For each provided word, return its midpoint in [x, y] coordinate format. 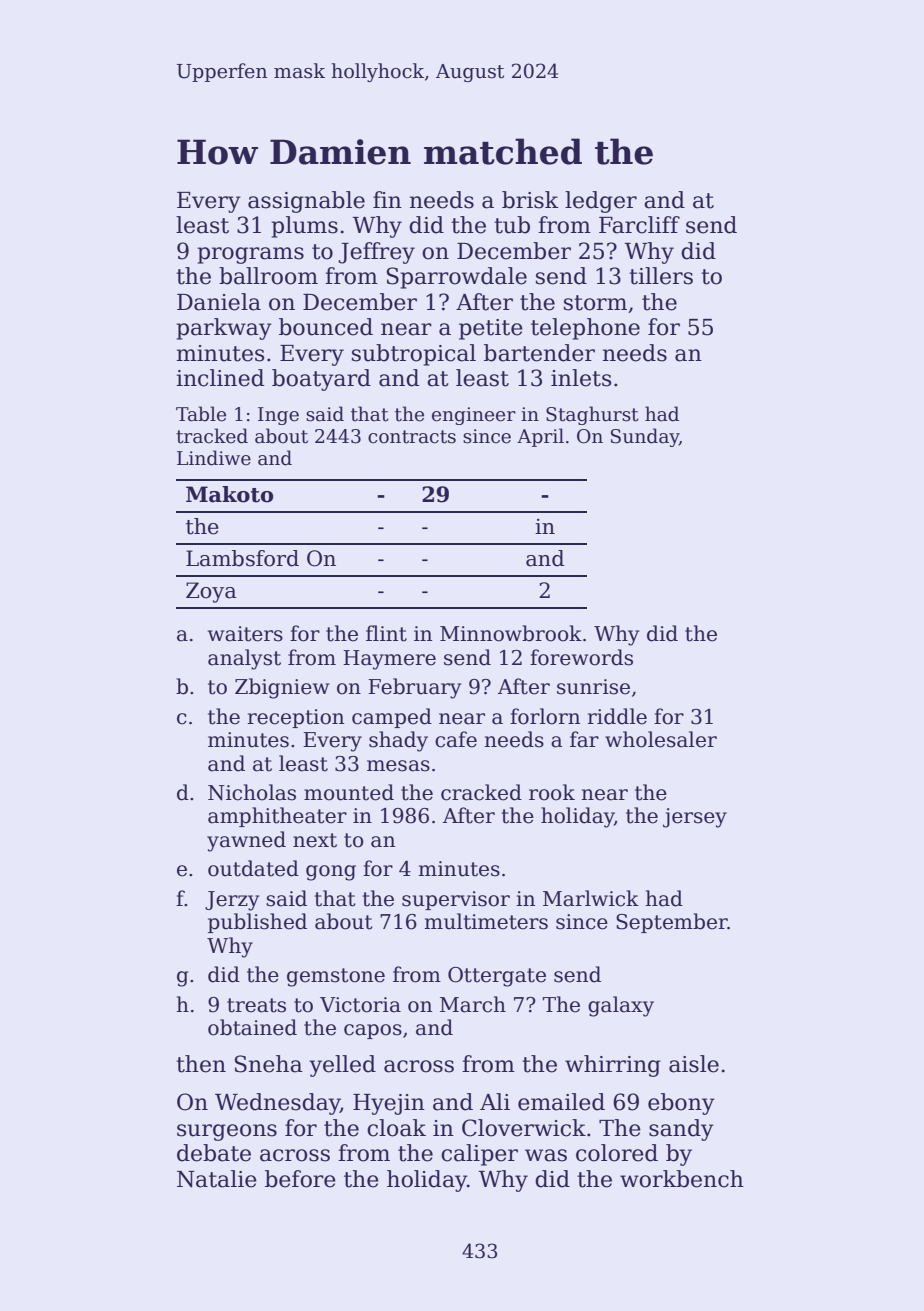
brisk [530, 200]
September [672, 923]
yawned [246, 841]
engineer [474, 416]
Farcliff [639, 225]
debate [214, 1153]
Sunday [645, 437]
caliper [479, 1155]
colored [617, 1153]
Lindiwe [214, 458]
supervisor [456, 900]
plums [304, 227]
